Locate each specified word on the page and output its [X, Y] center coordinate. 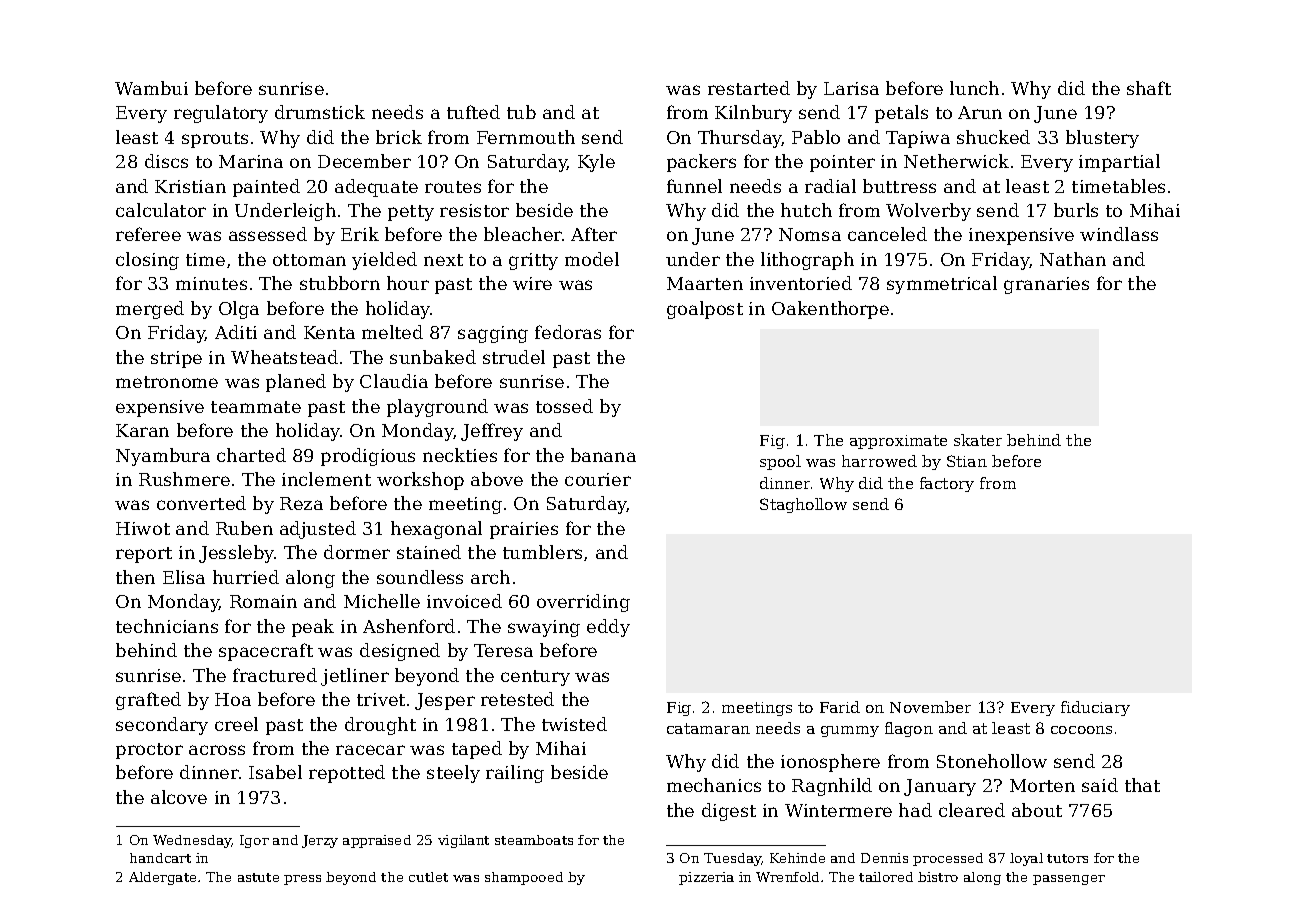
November [930, 707]
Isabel [275, 772]
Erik [360, 234]
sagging [493, 334]
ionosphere [830, 763]
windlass [1119, 234]
